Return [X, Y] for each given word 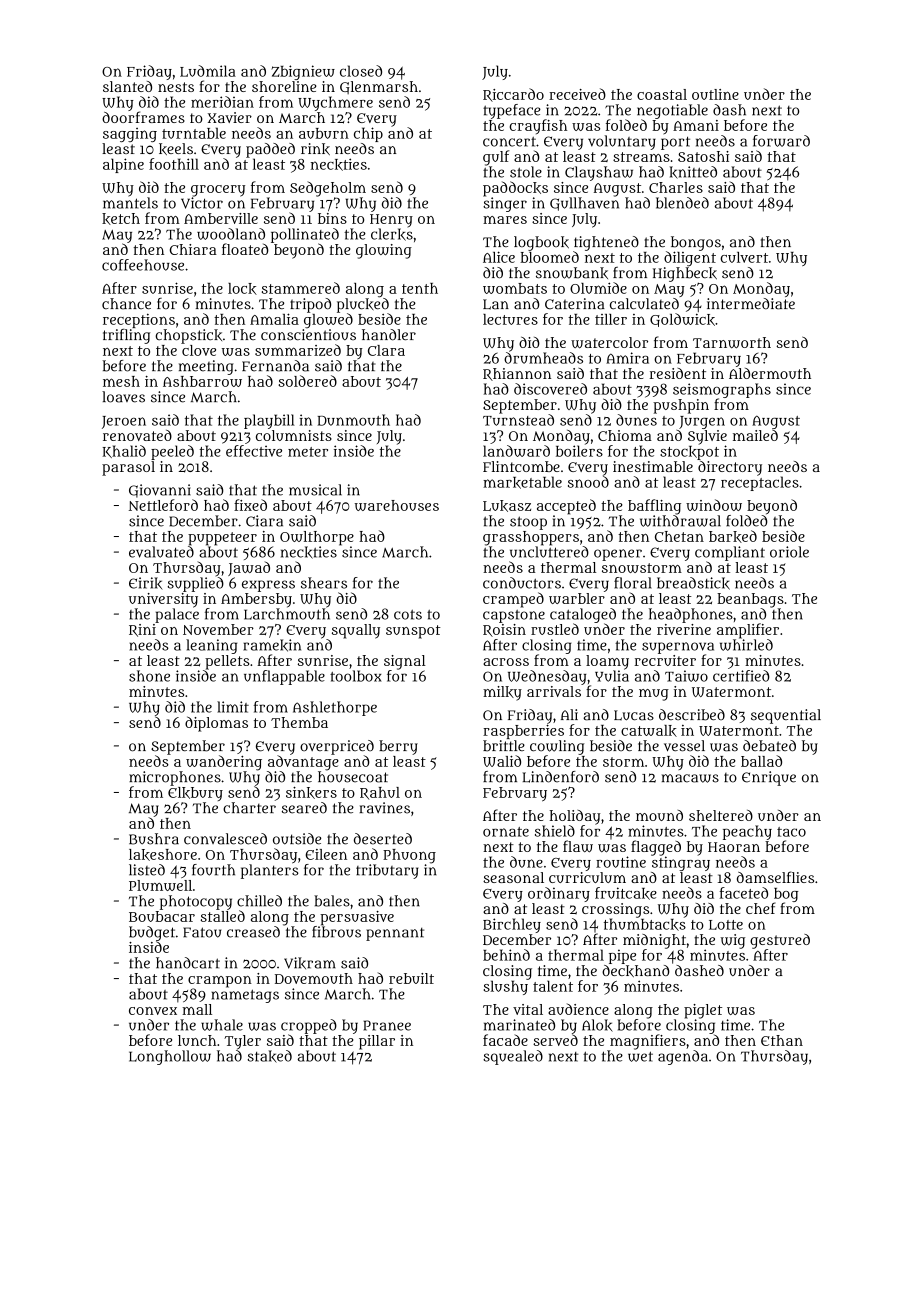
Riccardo [513, 95]
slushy [506, 987]
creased [253, 932]
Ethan [782, 1040]
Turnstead [518, 420]
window [714, 505]
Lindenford [561, 777]
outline [715, 94]
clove [199, 350]
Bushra [154, 839]
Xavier [230, 117]
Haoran [734, 847]
